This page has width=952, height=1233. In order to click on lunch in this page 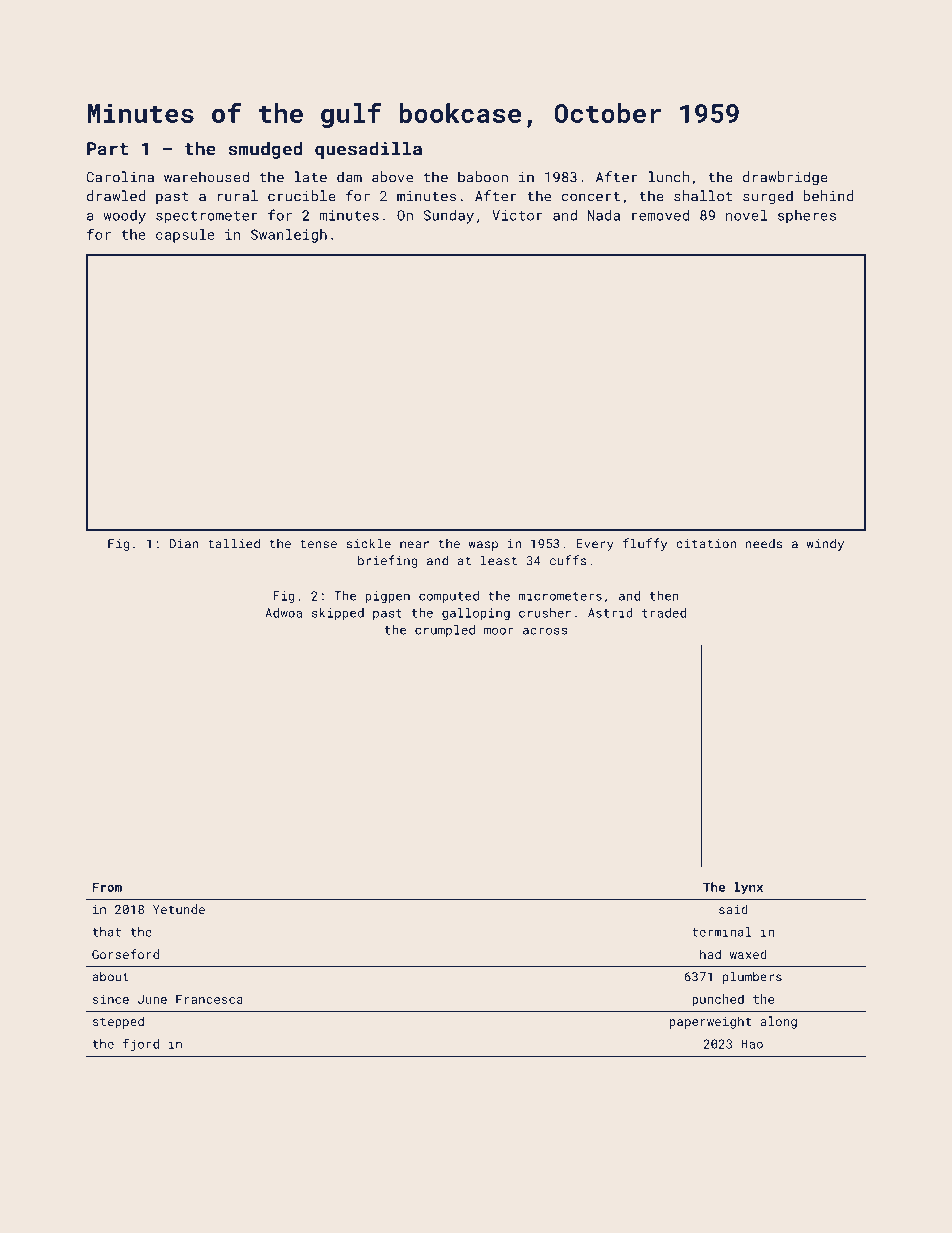, I will do `click(668, 177)`.
